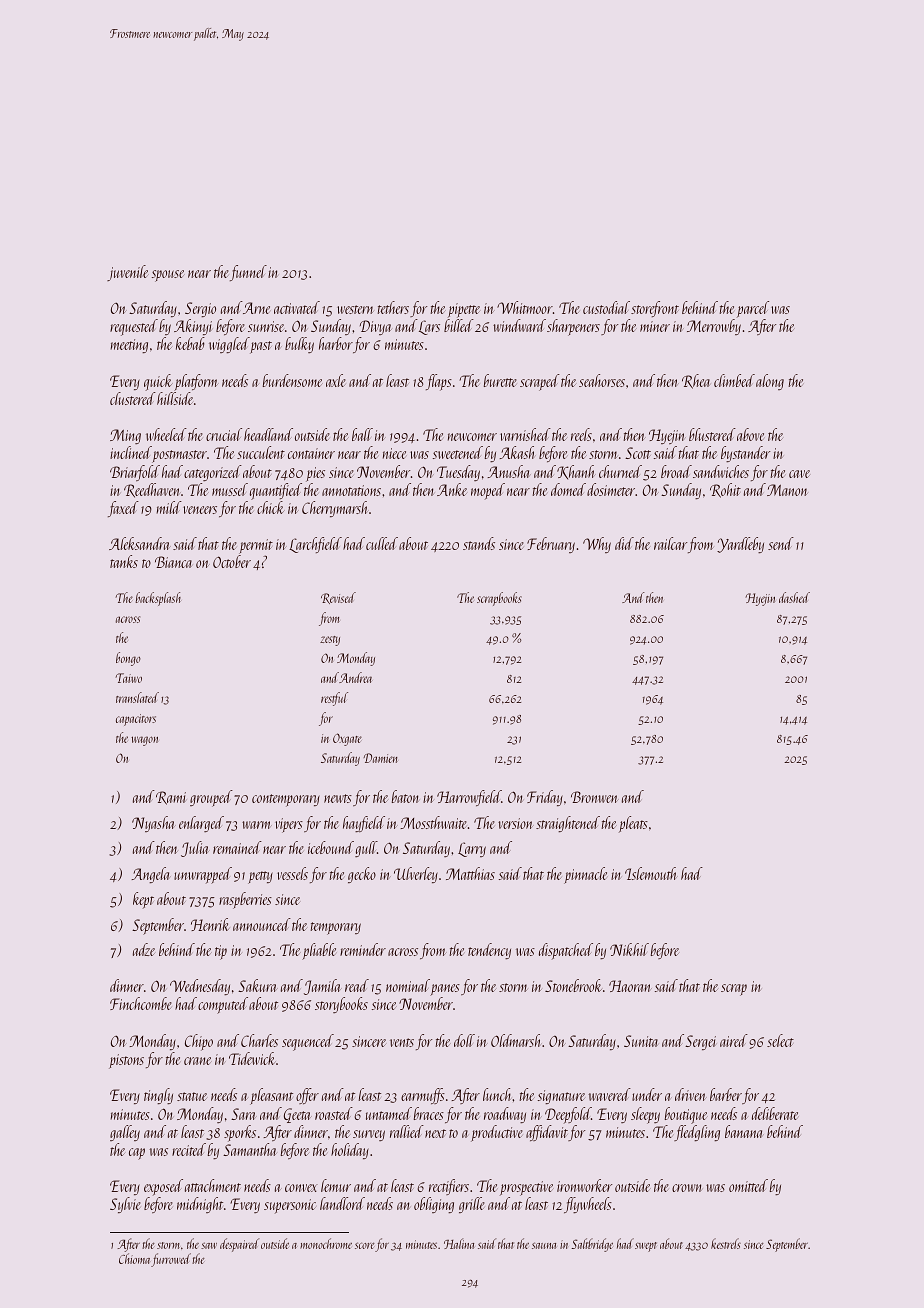  I want to click on Oldmarsh, so click(515, 1040).
